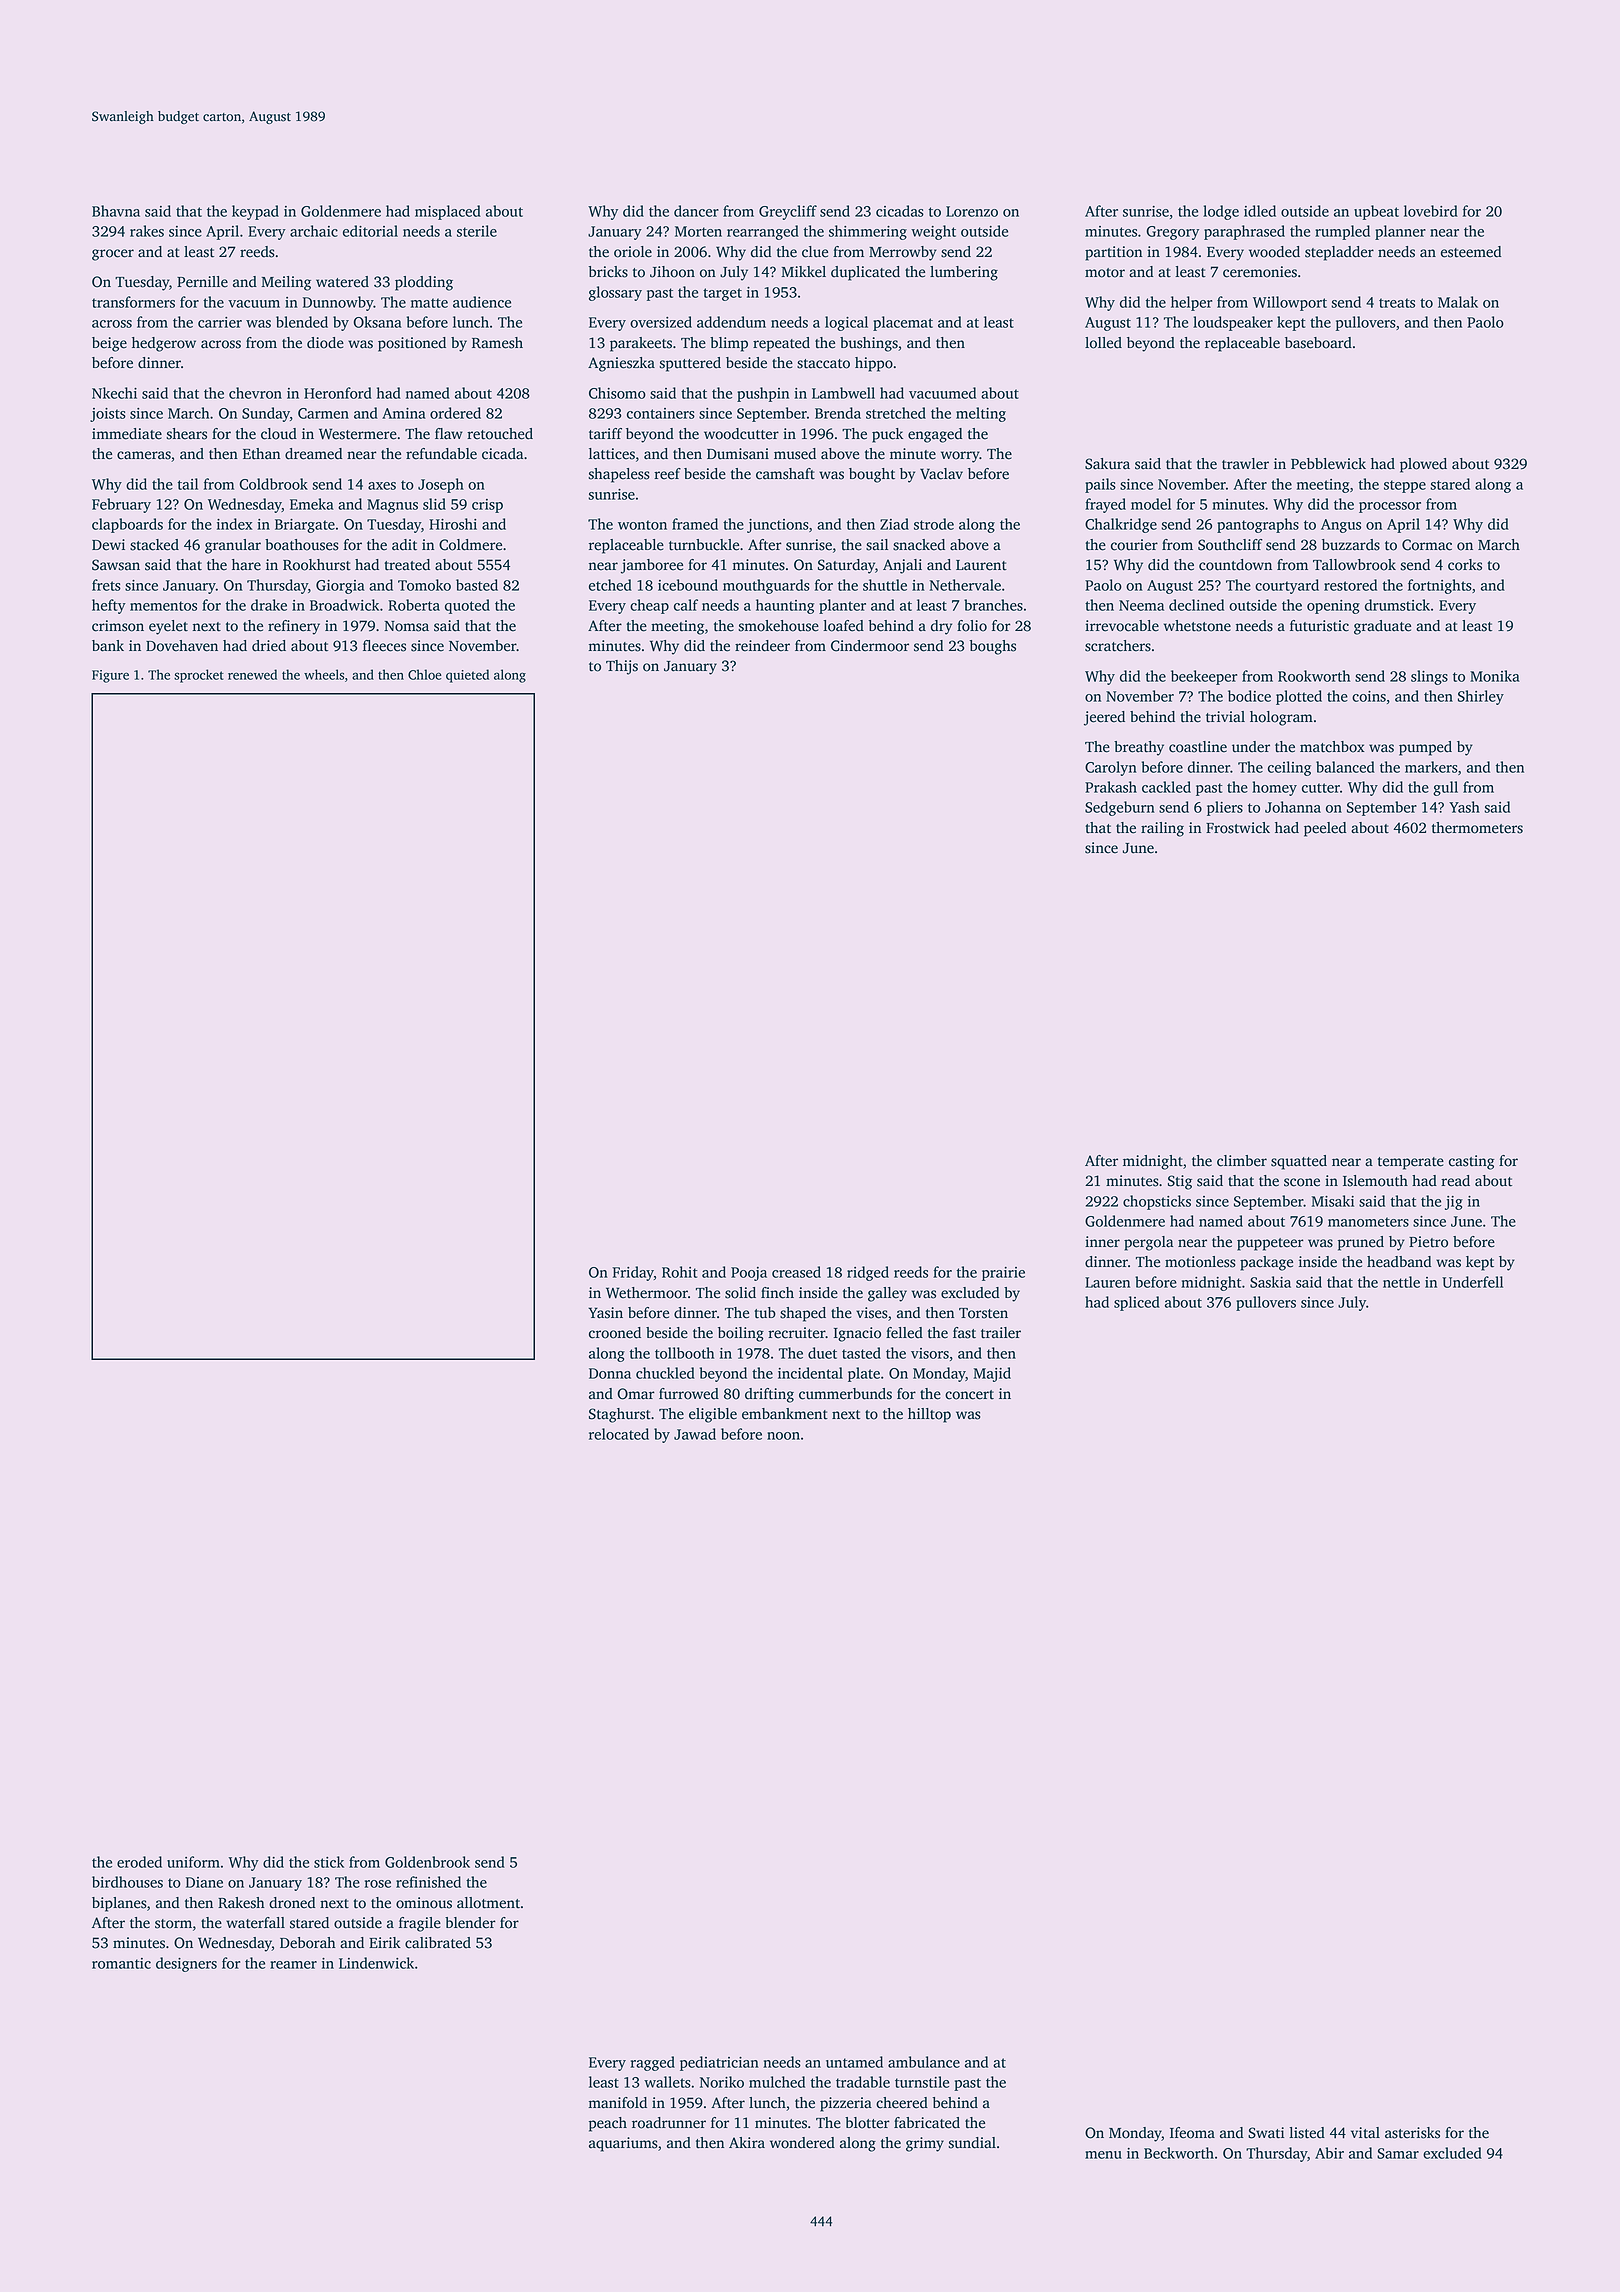 Image resolution: width=1620 pixels, height=2292 pixels. I want to click on crooned, so click(615, 1333).
